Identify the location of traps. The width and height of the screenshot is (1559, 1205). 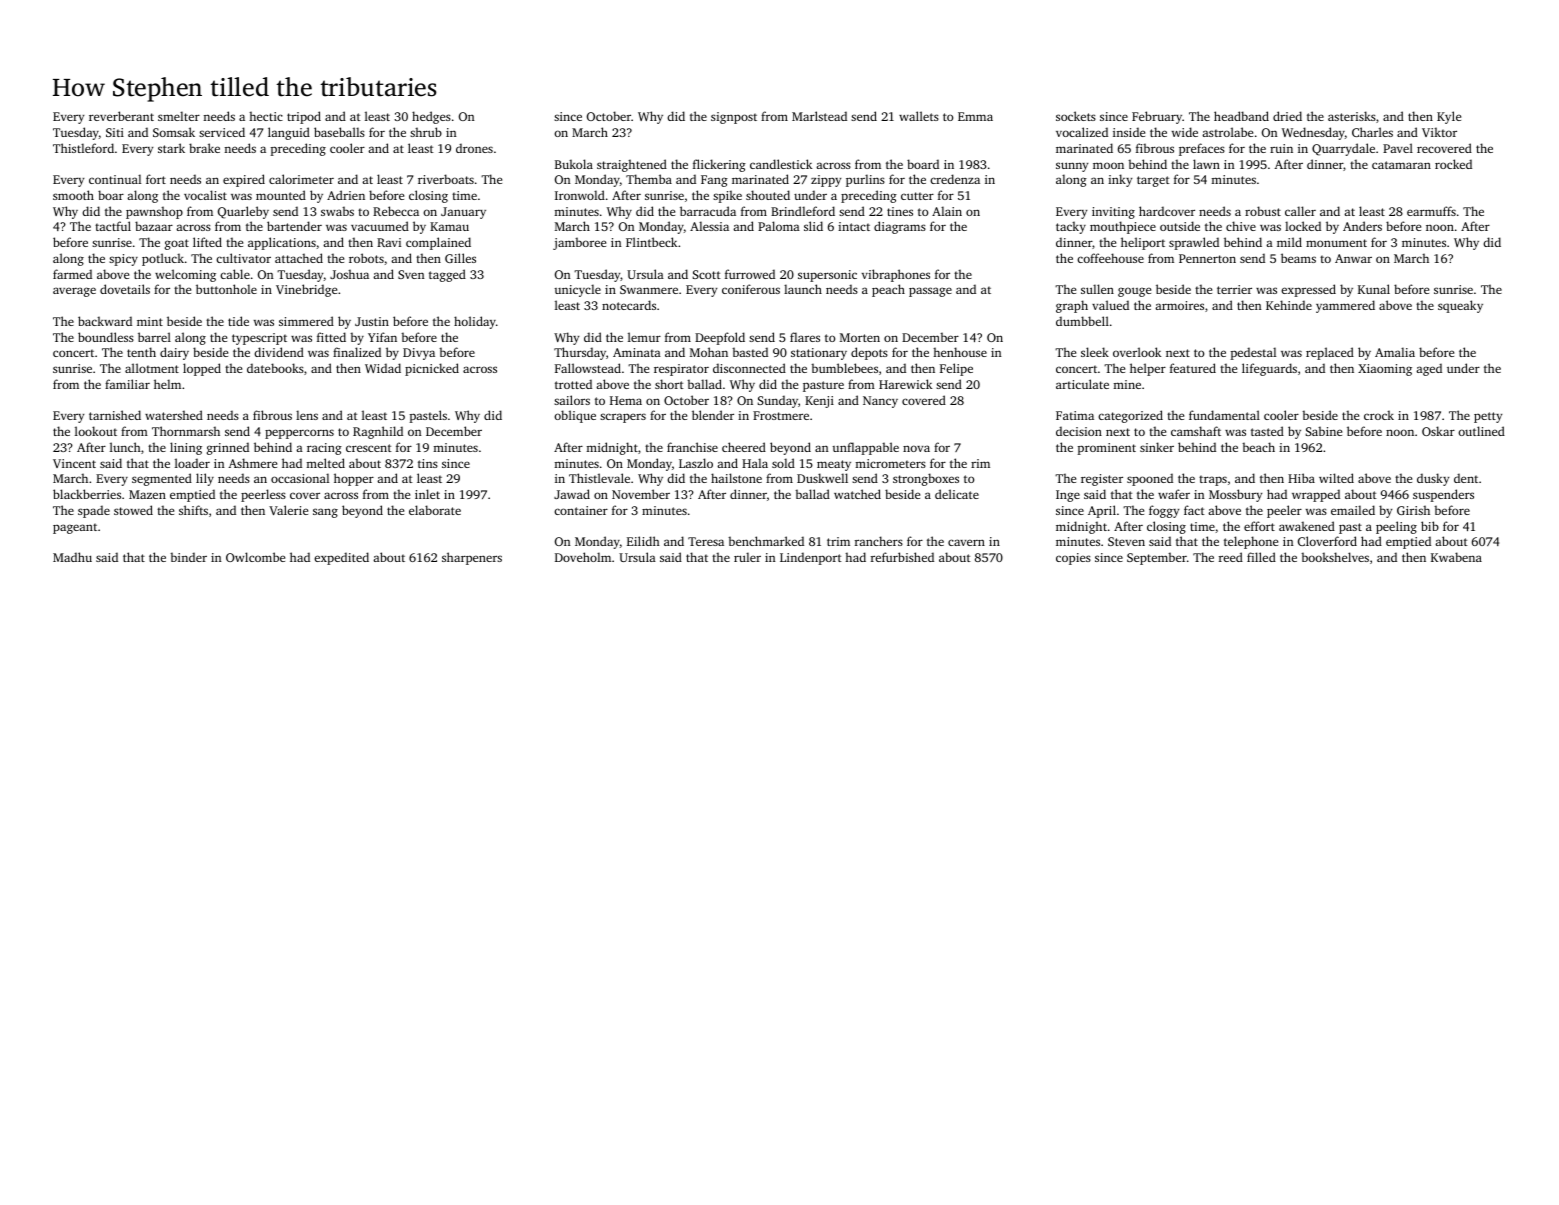
(1213, 480).
